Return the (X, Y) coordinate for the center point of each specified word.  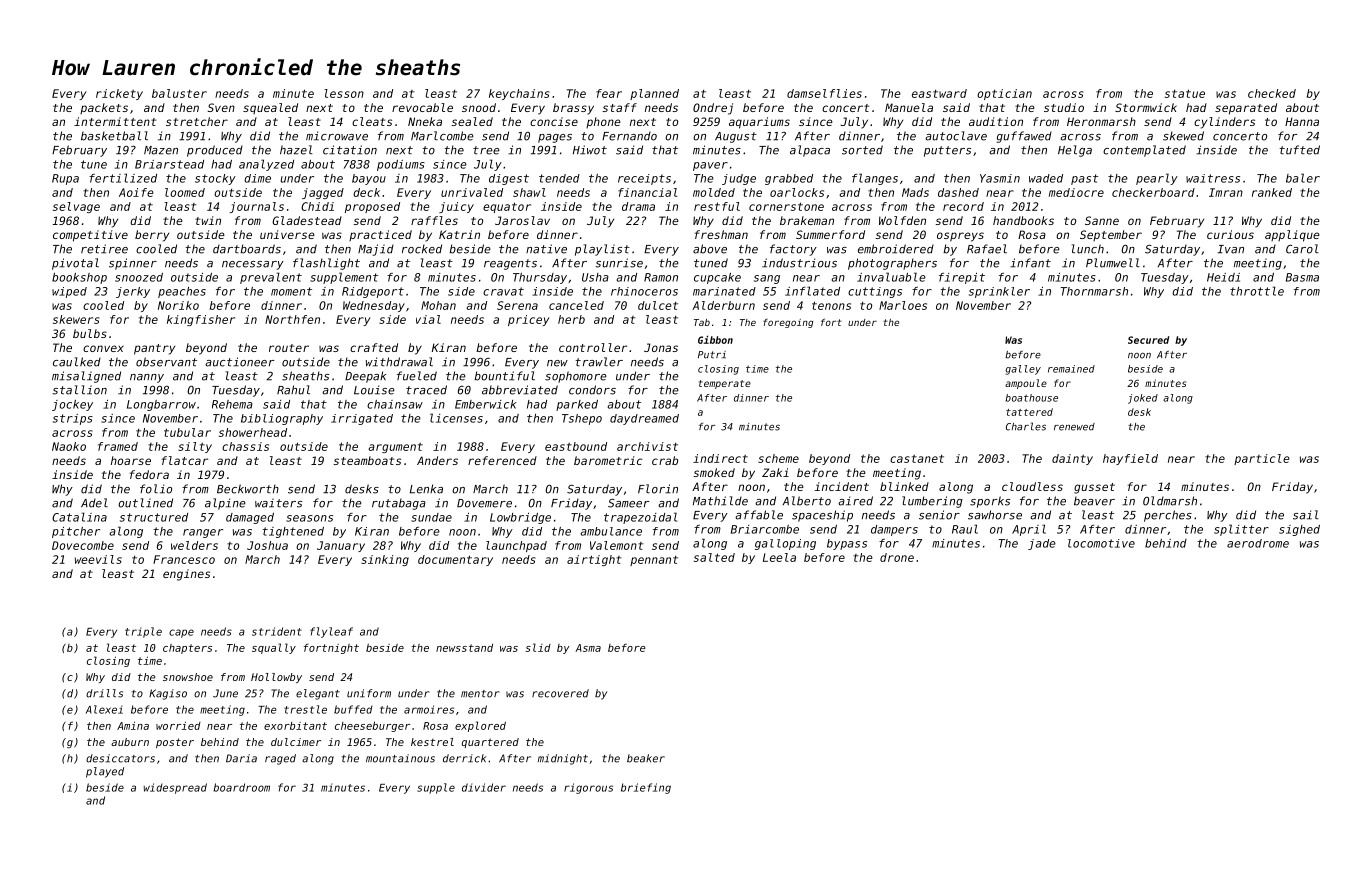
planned (654, 94)
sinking (385, 560)
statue (1185, 93)
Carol (1302, 249)
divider (484, 787)
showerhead (253, 432)
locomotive (1101, 543)
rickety (119, 94)
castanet (917, 459)
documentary (455, 560)
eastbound (576, 446)
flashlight (326, 264)
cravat (503, 291)
